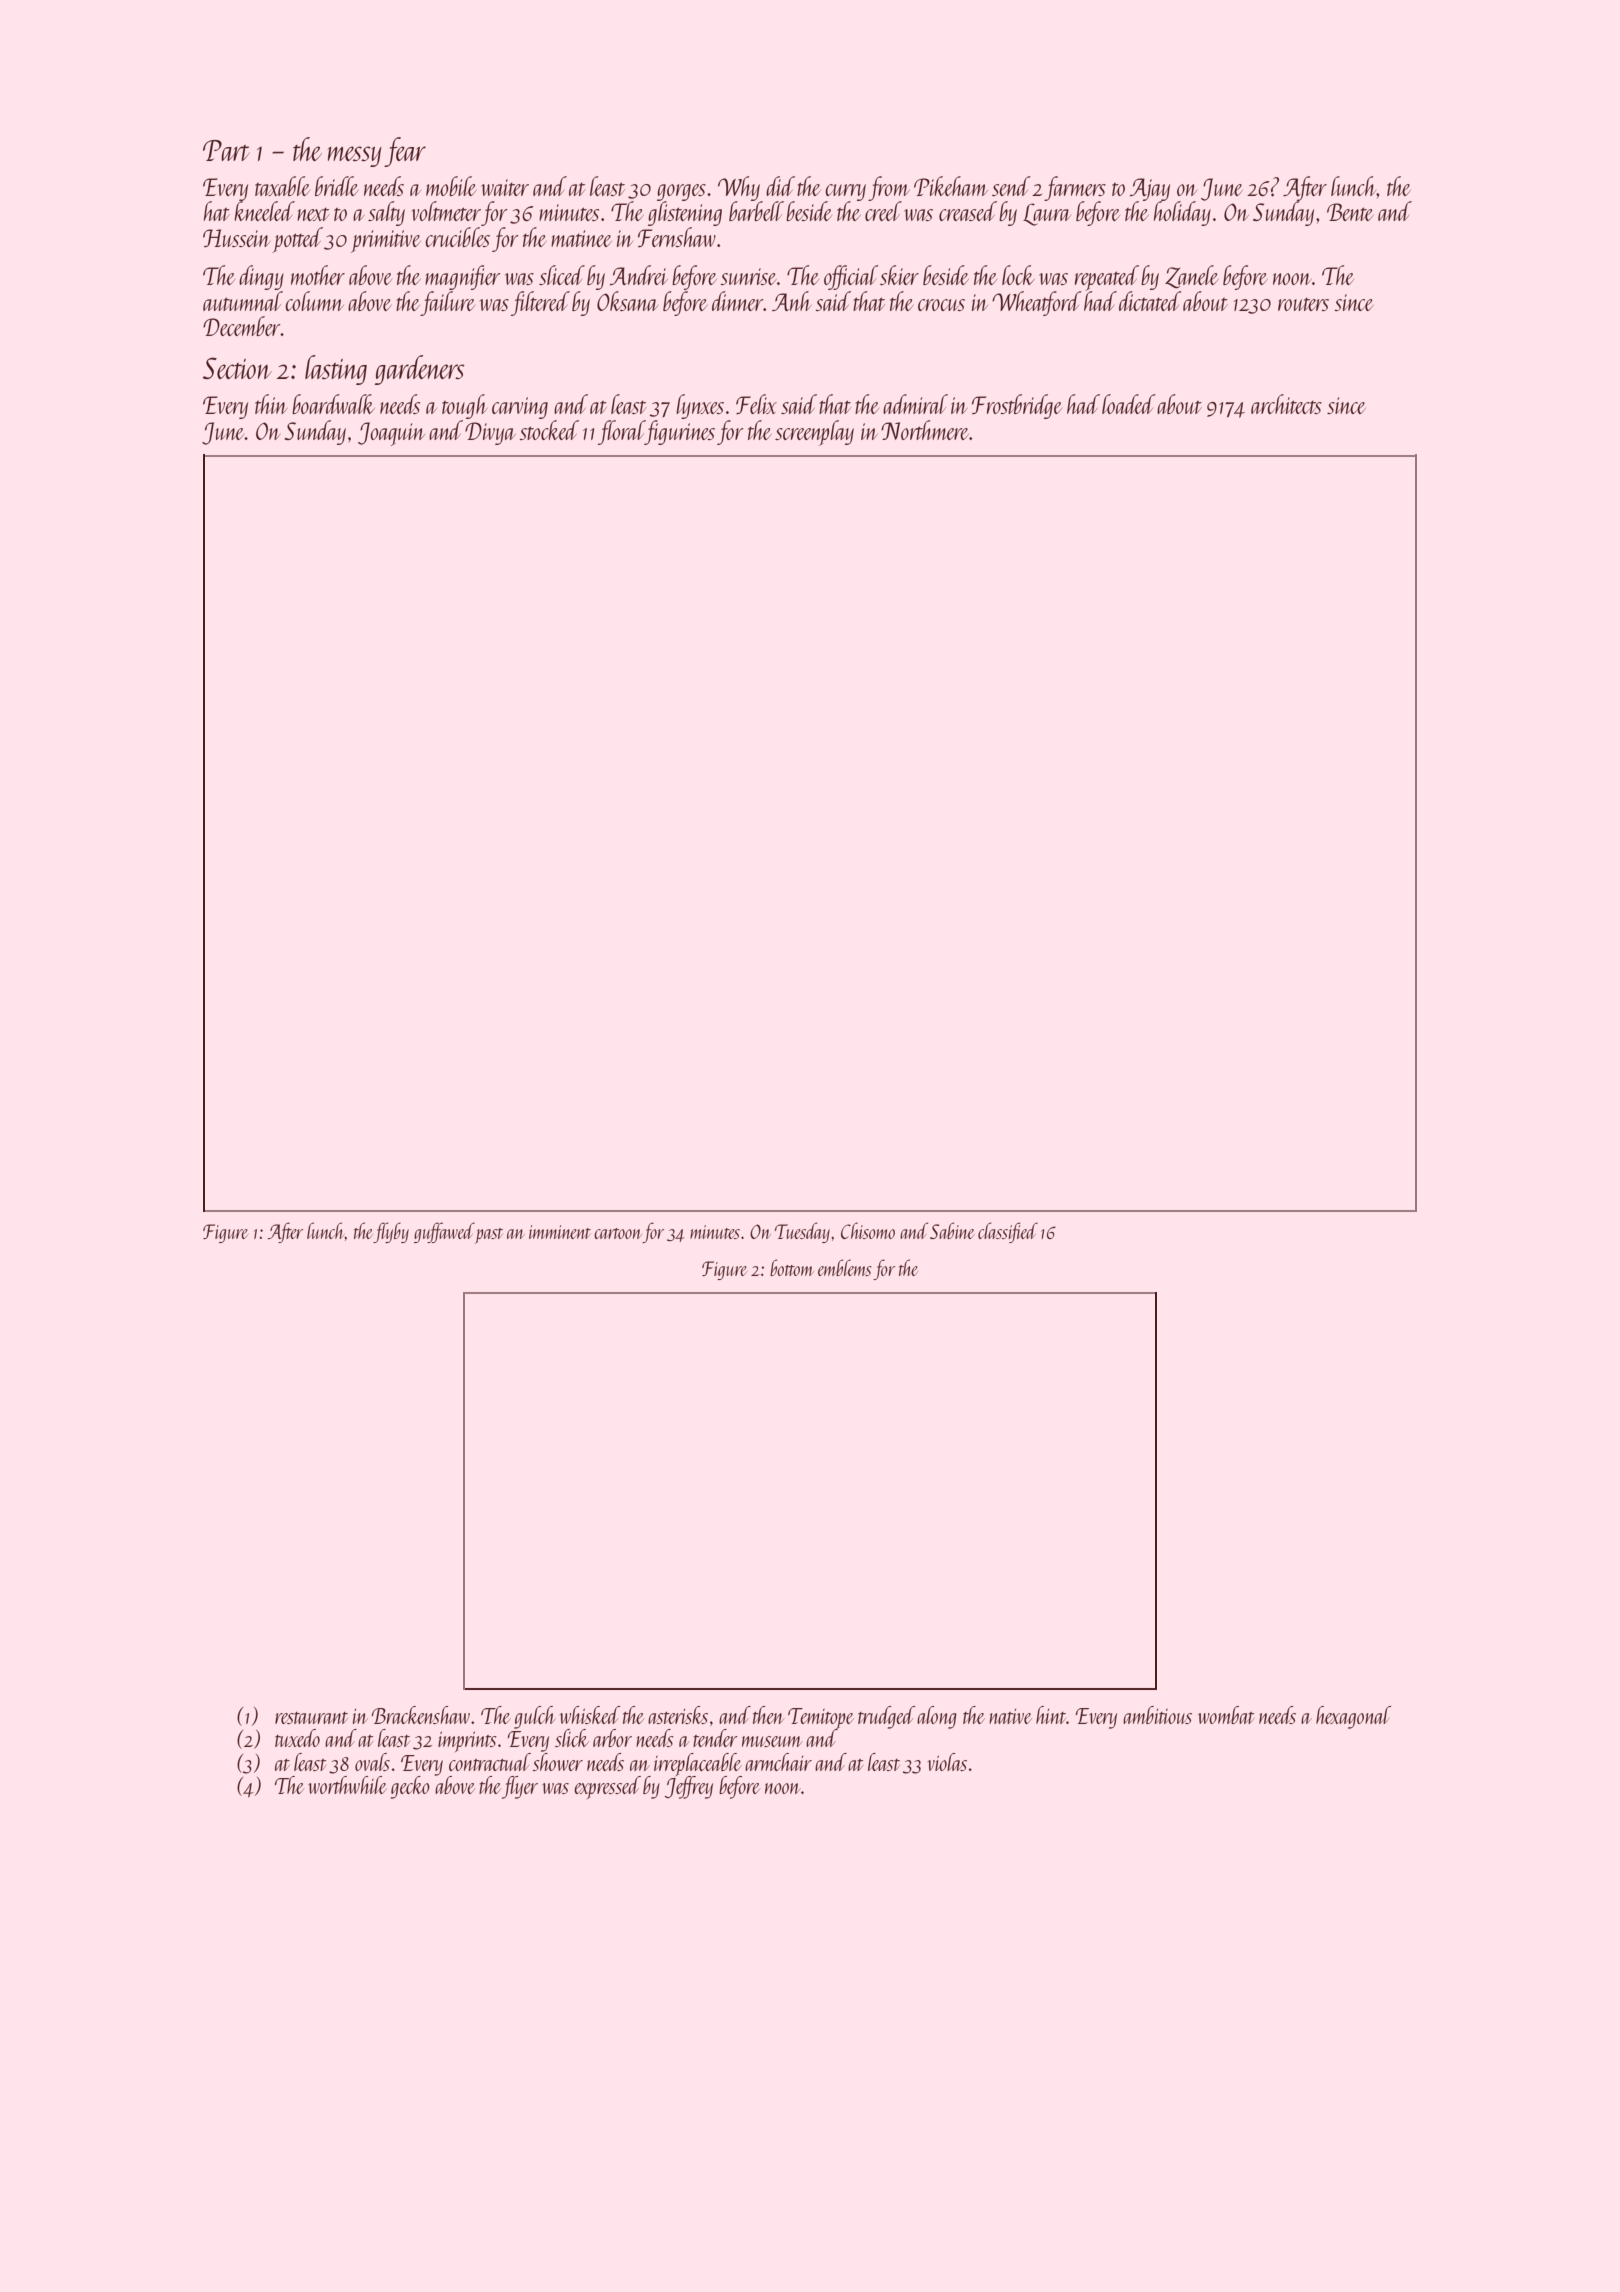 The image size is (1620, 2292). Describe the element at coordinates (391, 434) in the screenshot. I see `Joaquin` at that location.
